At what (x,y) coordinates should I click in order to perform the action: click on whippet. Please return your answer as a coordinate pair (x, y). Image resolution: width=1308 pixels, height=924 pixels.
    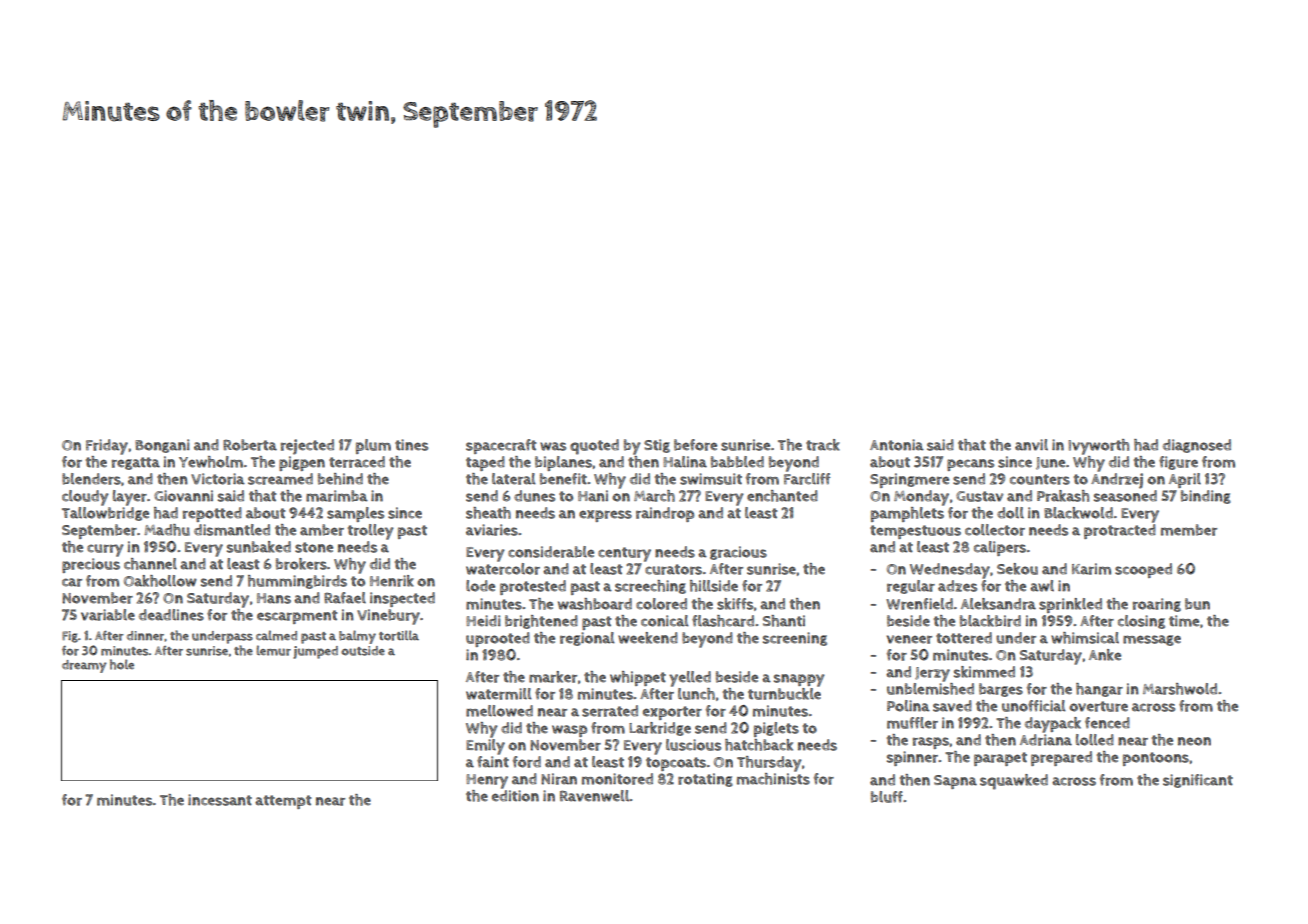
    Looking at the image, I should click on (638, 678).
